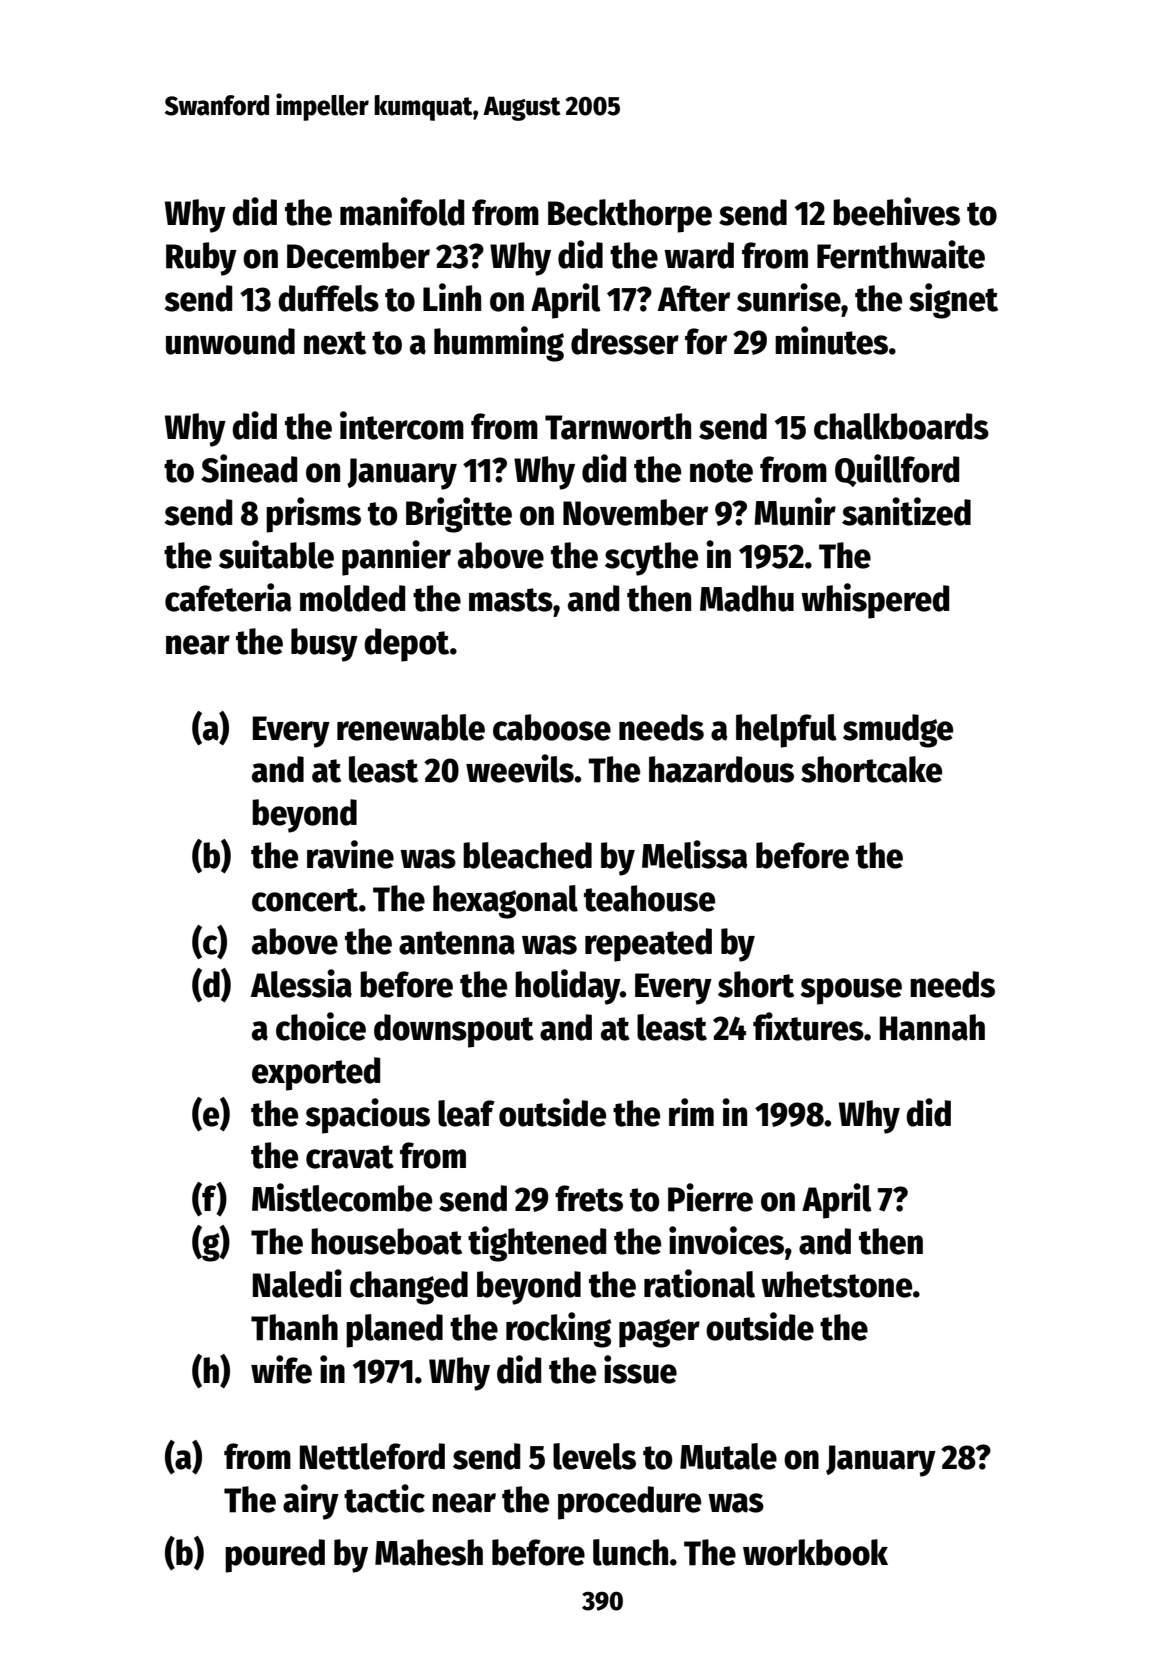 The image size is (1165, 1654). Describe the element at coordinates (836, 1284) in the page. I see `whetstone` at that location.
